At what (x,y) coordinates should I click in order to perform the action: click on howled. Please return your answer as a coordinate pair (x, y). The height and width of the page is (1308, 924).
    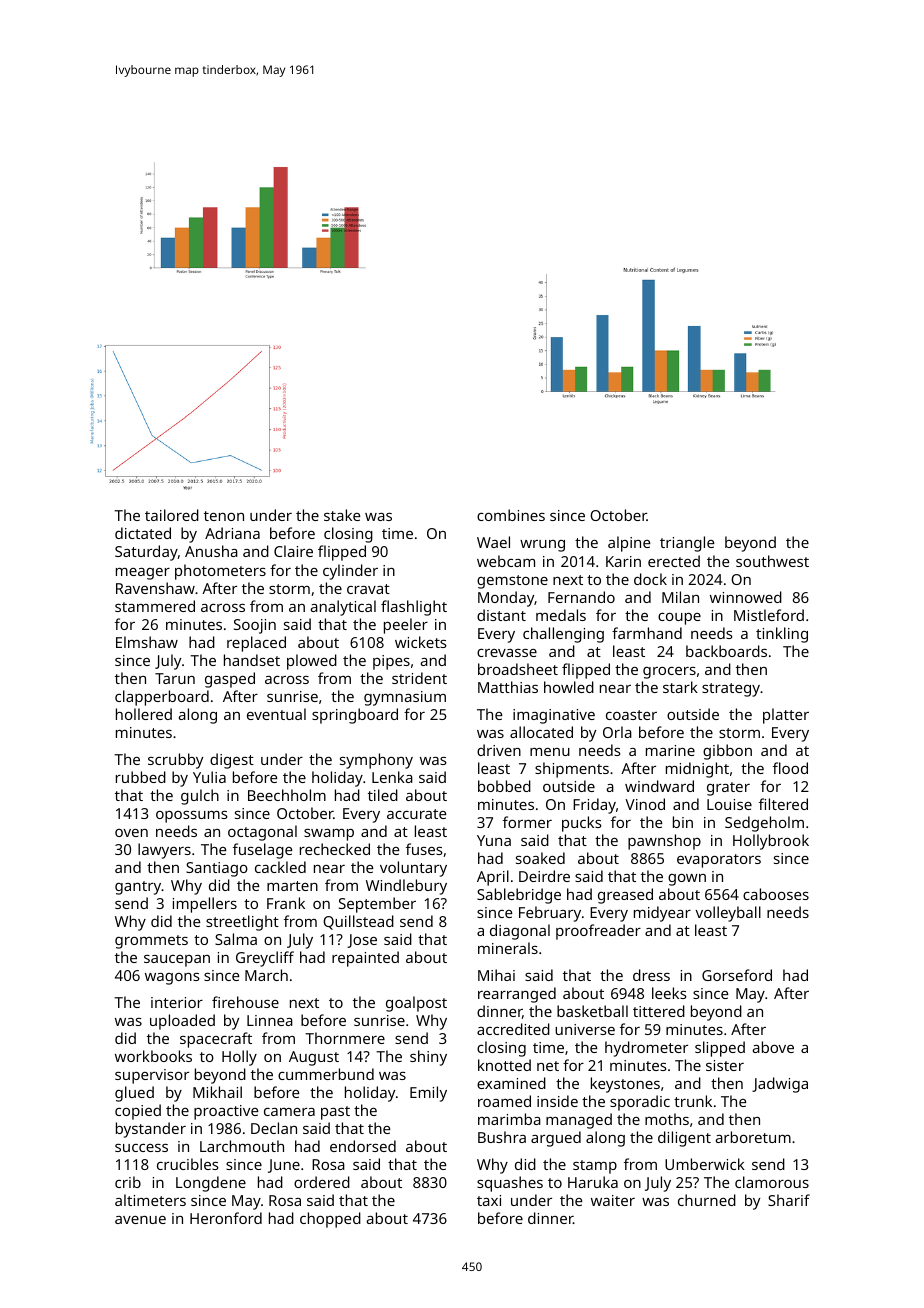
    Looking at the image, I should click on (569, 687).
